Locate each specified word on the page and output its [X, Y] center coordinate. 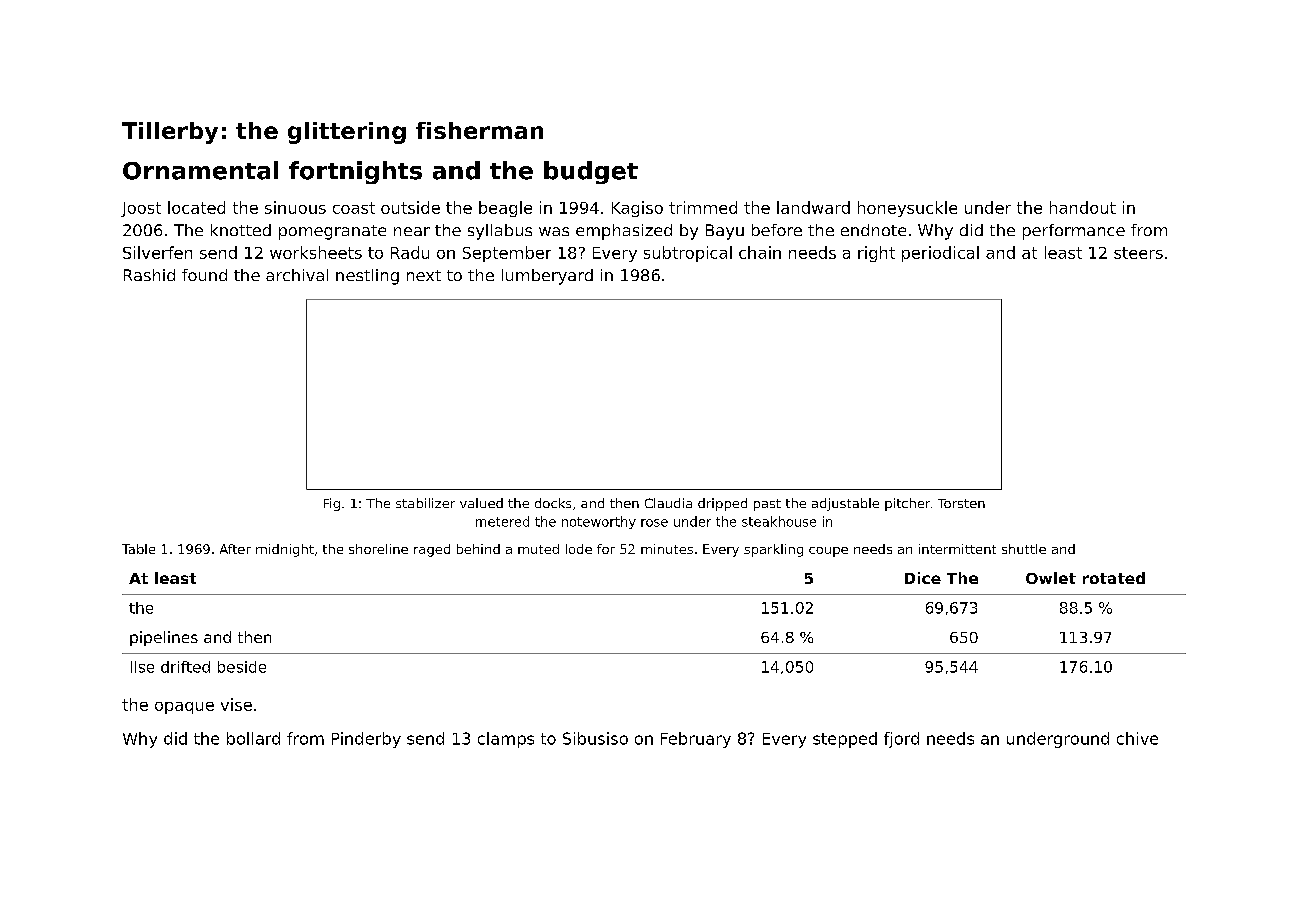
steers [1138, 253]
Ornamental [200, 170]
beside [242, 667]
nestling [367, 277]
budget [591, 172]
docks [553, 503]
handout [1083, 207]
